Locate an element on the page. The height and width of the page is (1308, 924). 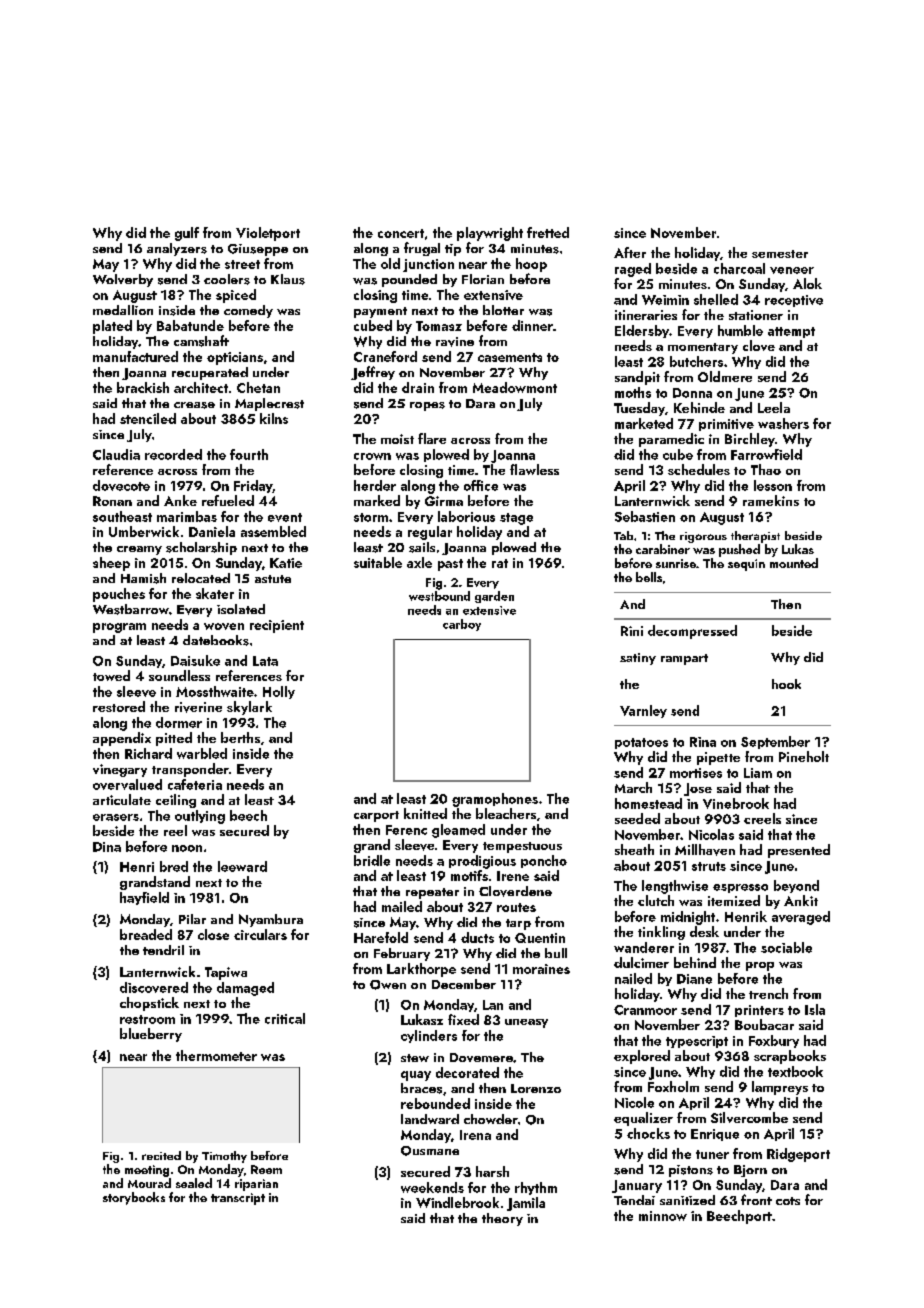
restroom is located at coordinates (147, 1019).
